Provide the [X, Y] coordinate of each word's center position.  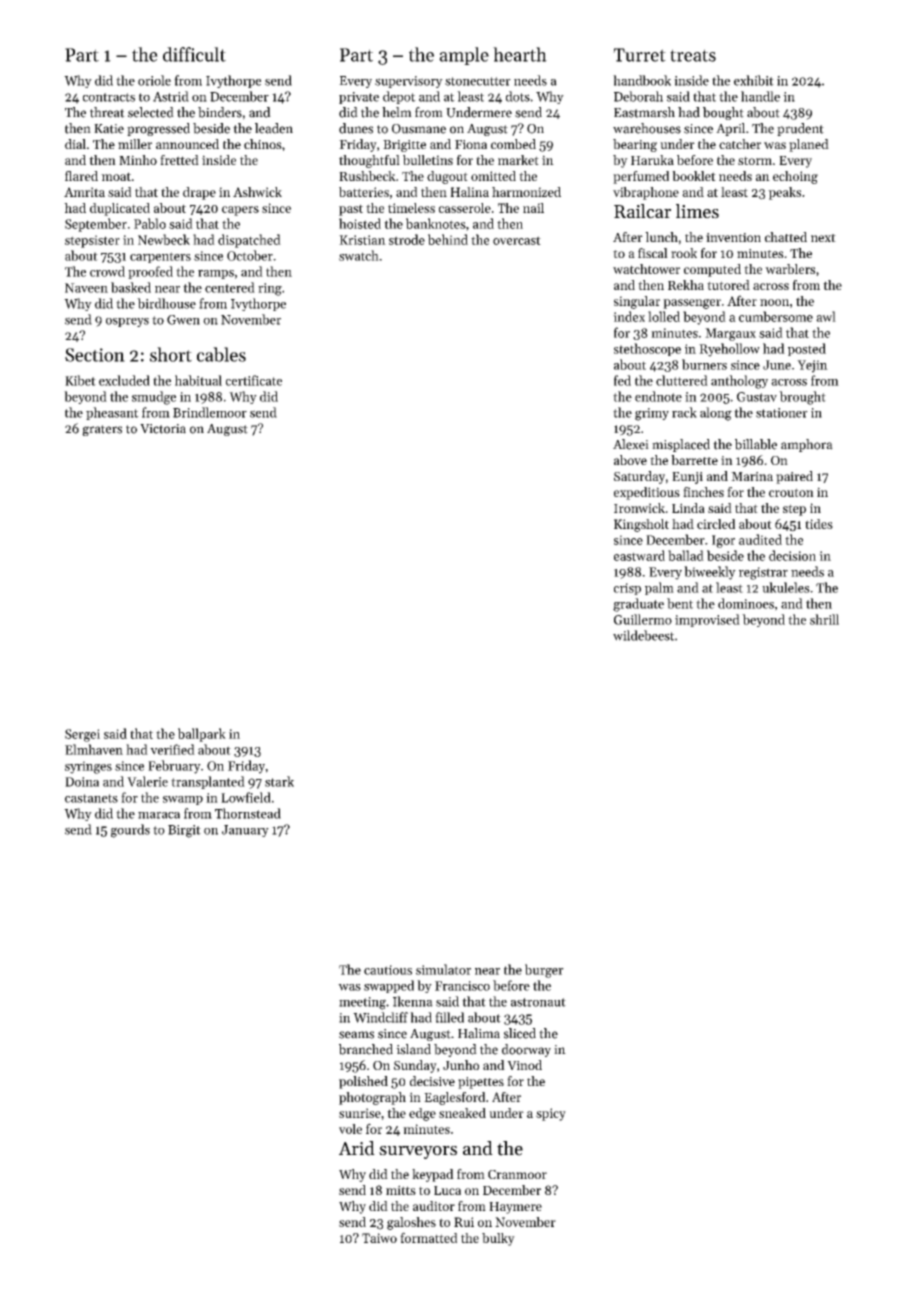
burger [544, 971]
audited [760, 539]
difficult [194, 54]
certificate [254, 380]
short [171, 354]
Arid [357, 1148]
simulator [443, 969]
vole [350, 1129]
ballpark [202, 735]
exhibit [754, 80]
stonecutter [478, 81]
